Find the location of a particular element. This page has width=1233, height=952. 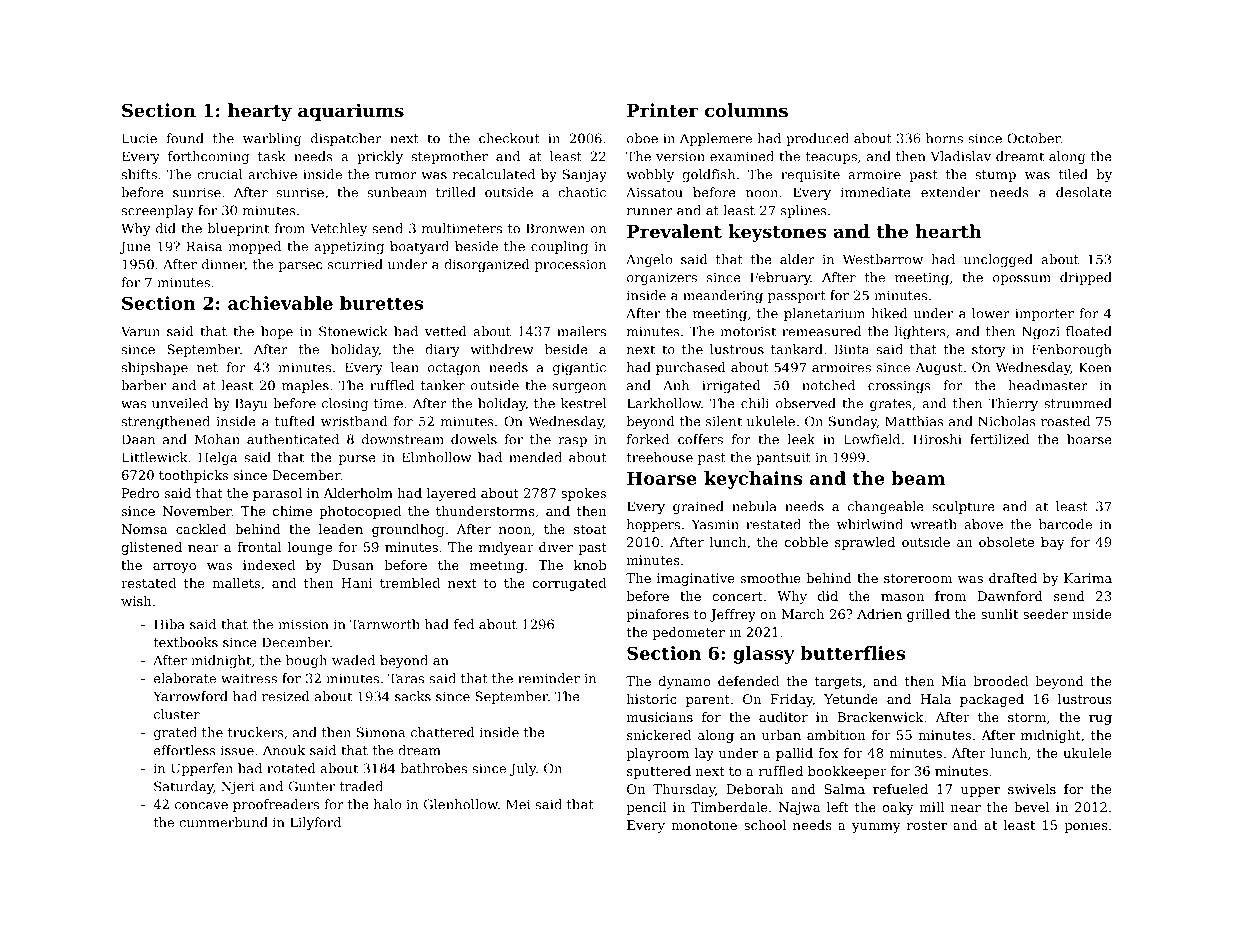

shifts is located at coordinates (139, 174).
